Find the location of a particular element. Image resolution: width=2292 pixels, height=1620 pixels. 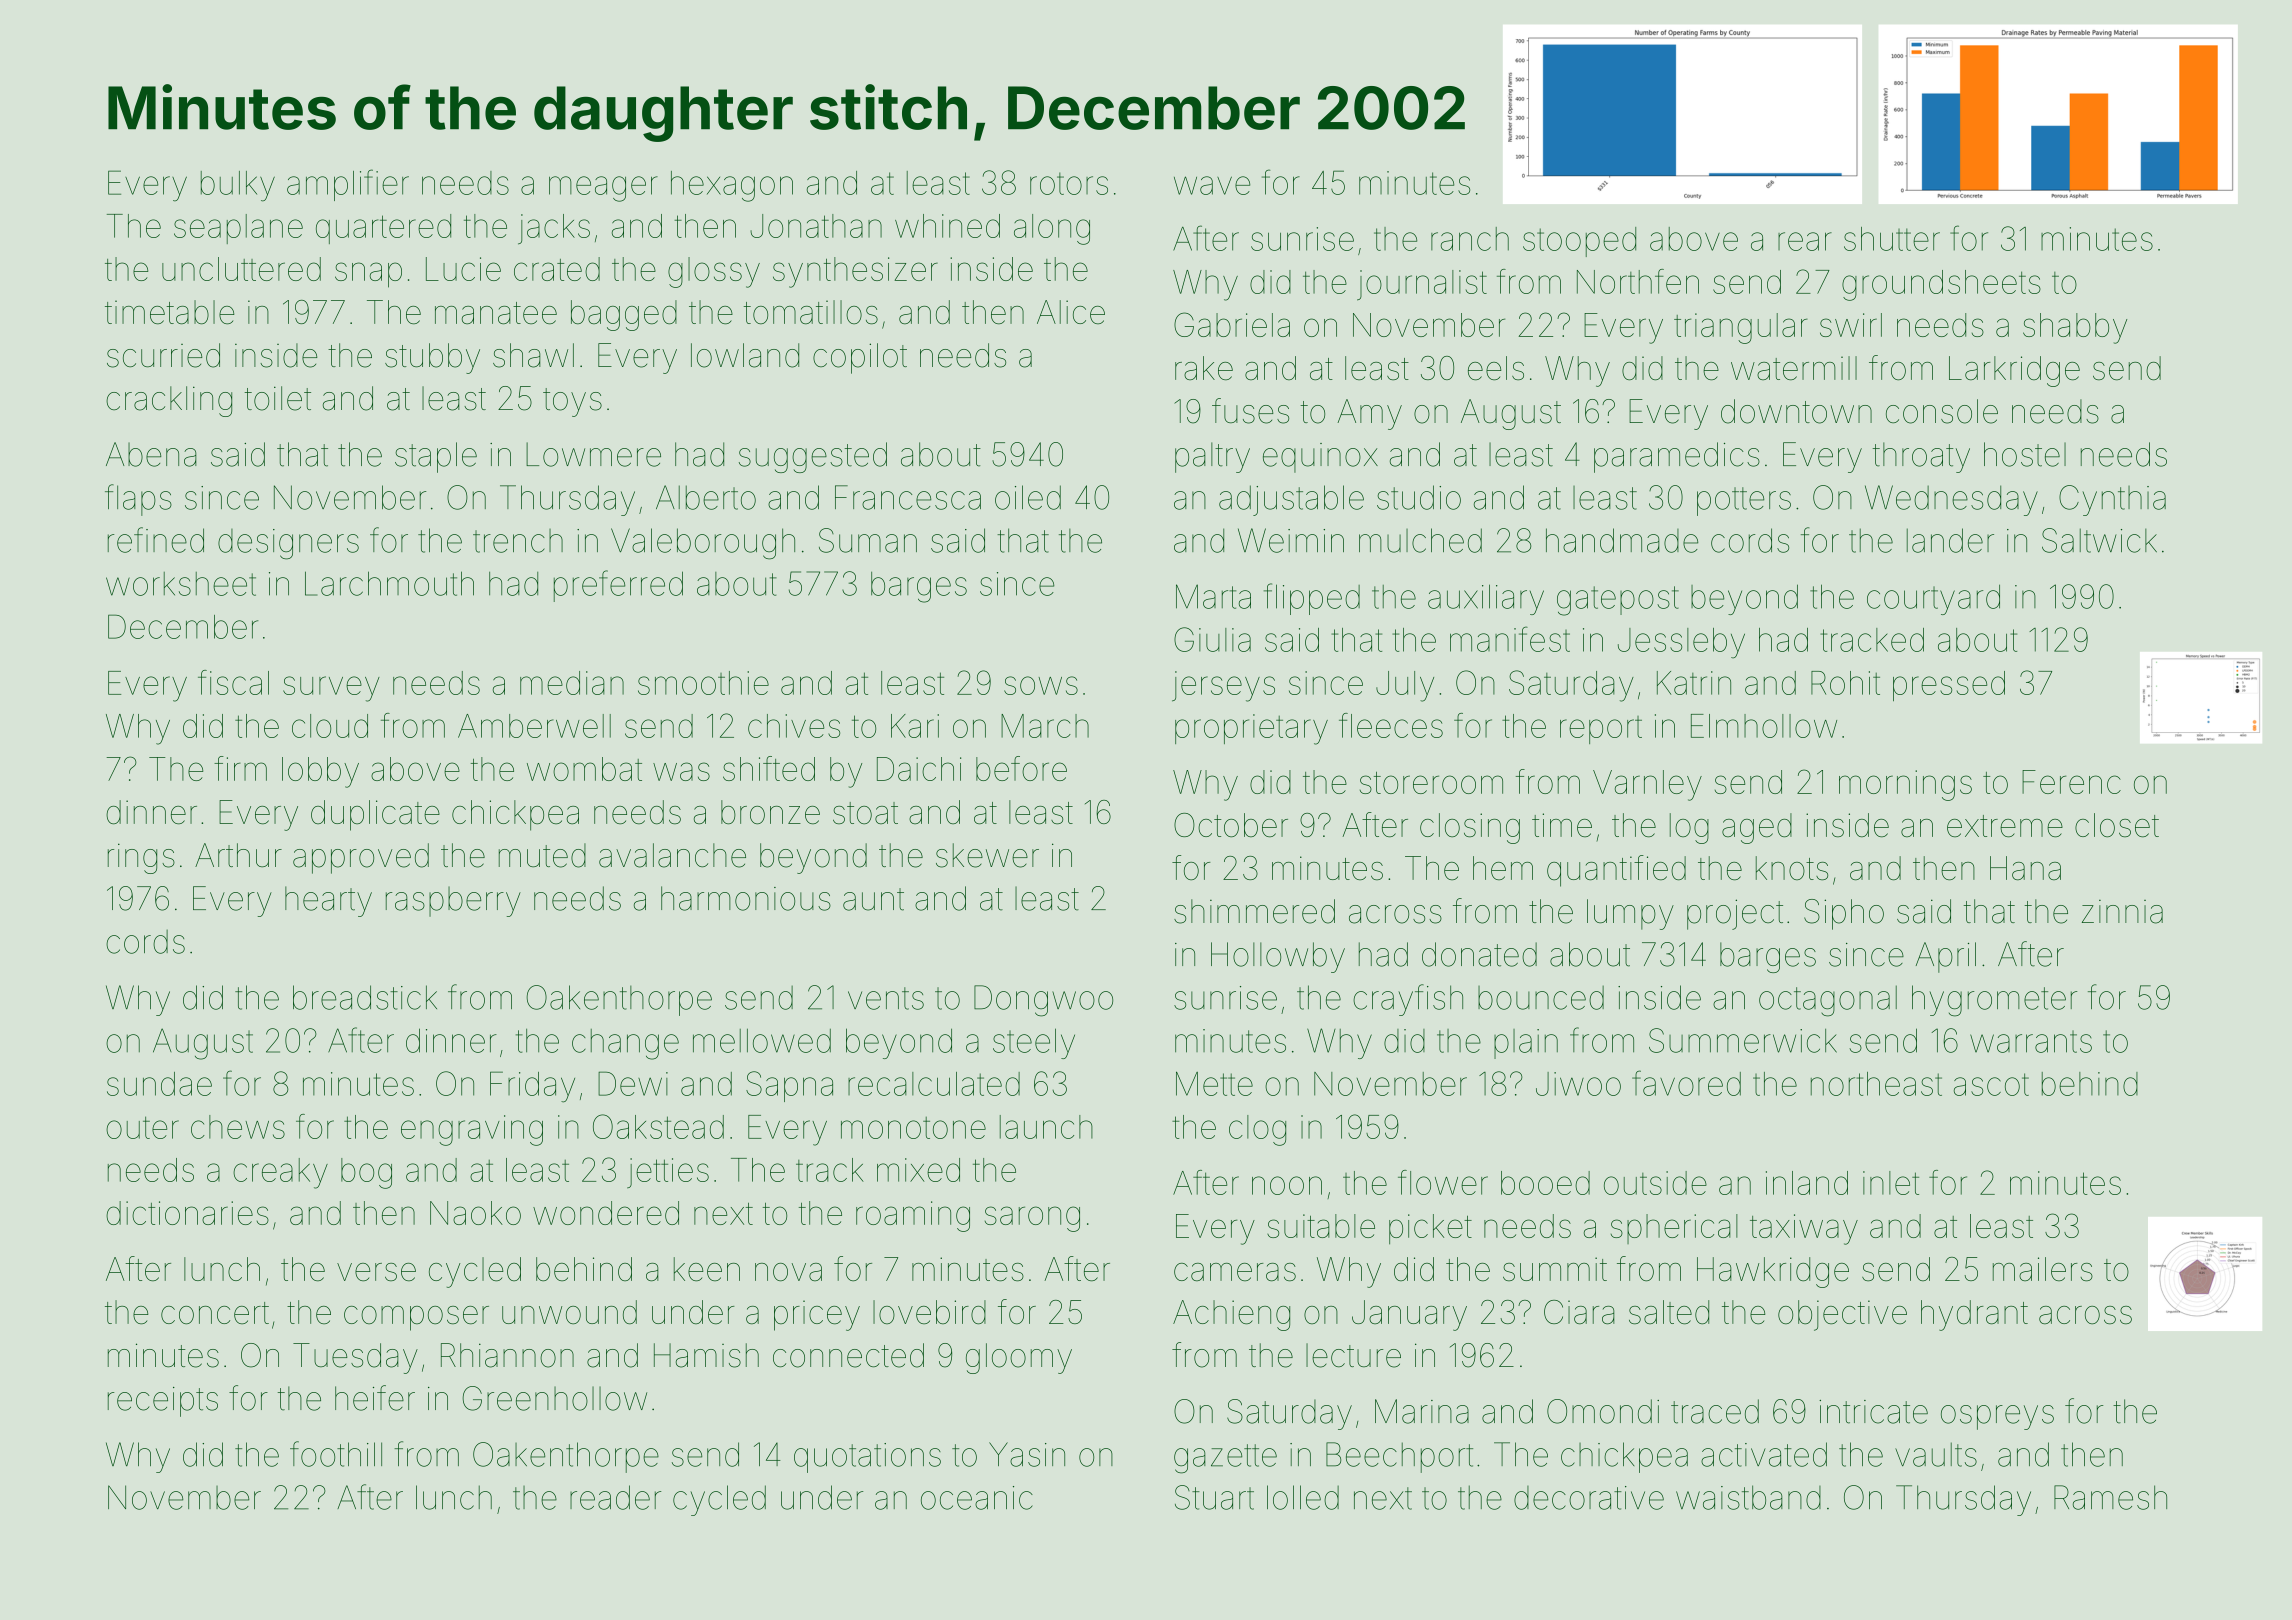

rake is located at coordinates (1204, 368).
